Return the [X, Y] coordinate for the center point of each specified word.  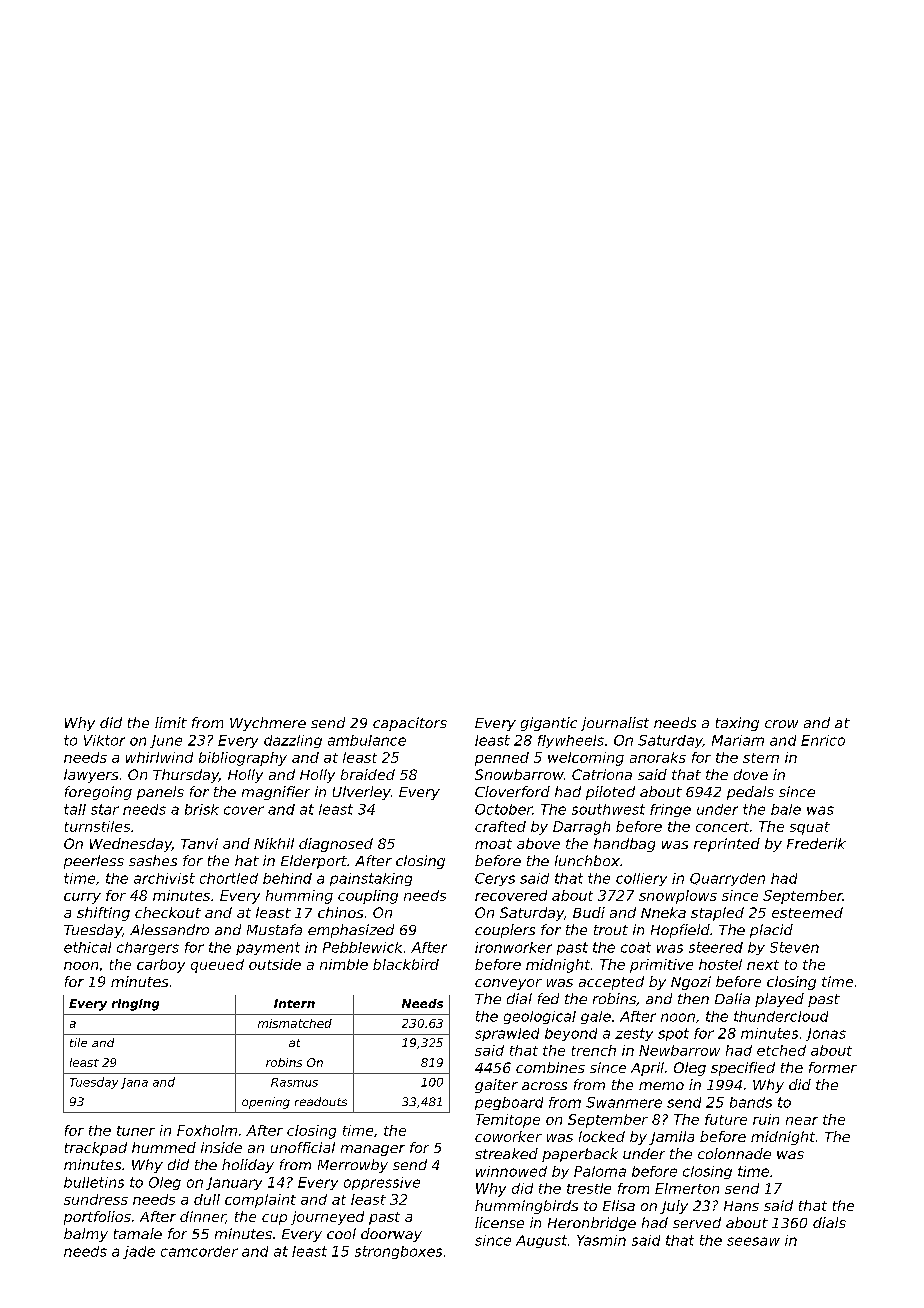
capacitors [410, 724]
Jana [134, 1083]
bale [786, 809]
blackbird [406, 964]
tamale [138, 1233]
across [544, 1086]
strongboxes [398, 1252]
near [802, 1121]
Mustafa [274, 929]
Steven [794, 947]
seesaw [753, 1241]
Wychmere [268, 724]
